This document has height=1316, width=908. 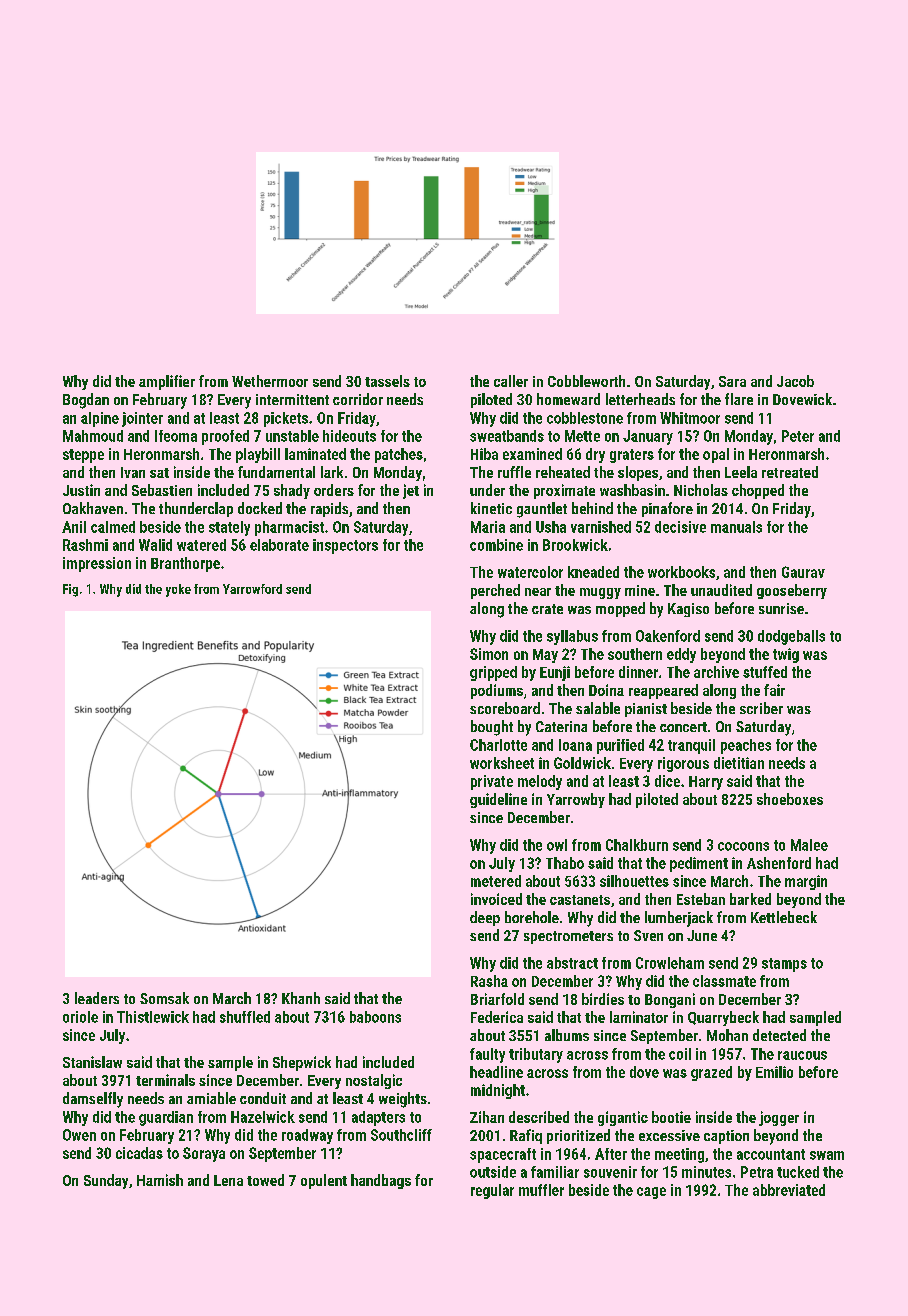 What do you see at coordinates (651, 1193) in the document?
I see `cage` at bounding box center [651, 1193].
